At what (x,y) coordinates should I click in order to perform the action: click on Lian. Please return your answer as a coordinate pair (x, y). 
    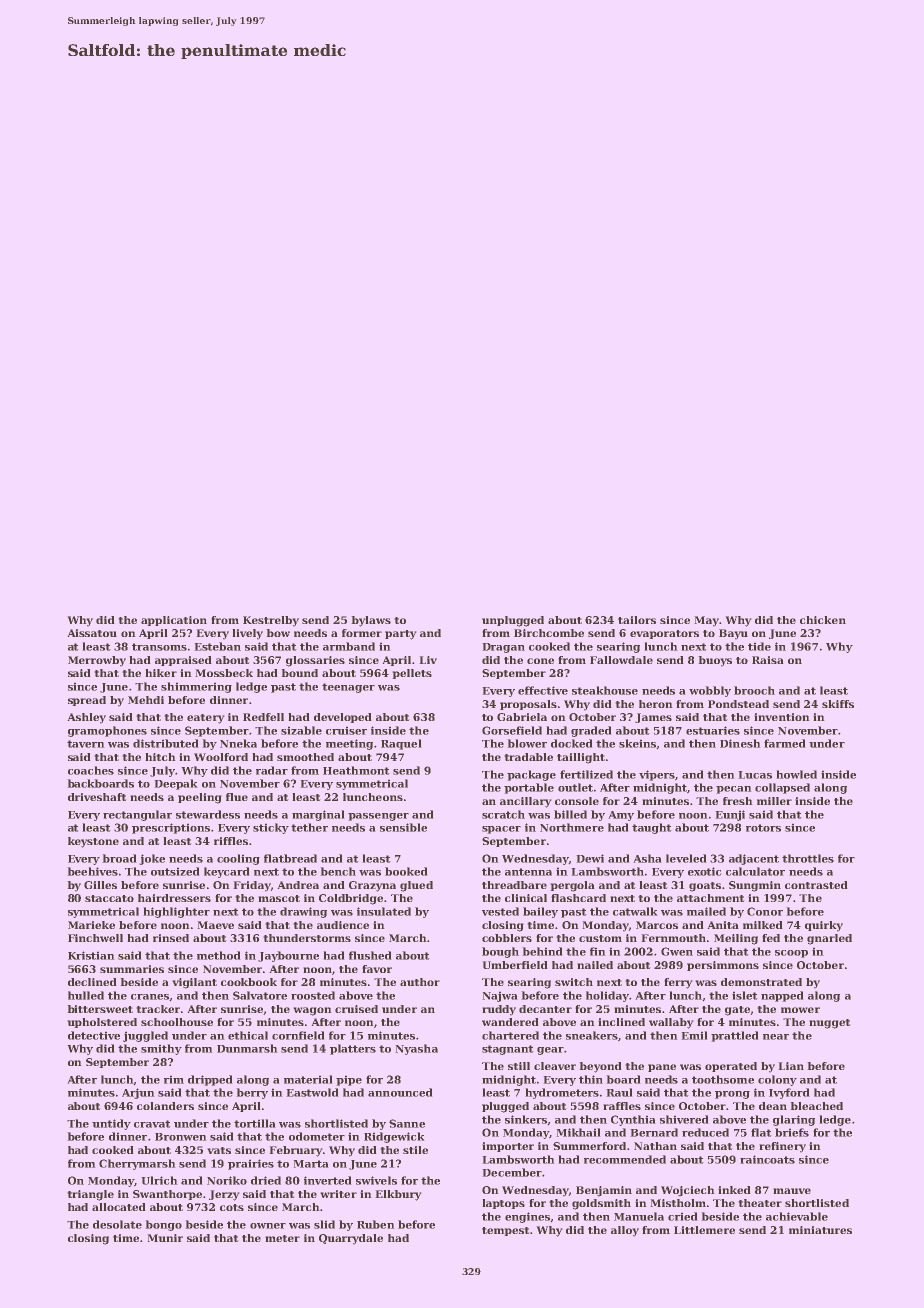
    Looking at the image, I should click on (791, 1066).
